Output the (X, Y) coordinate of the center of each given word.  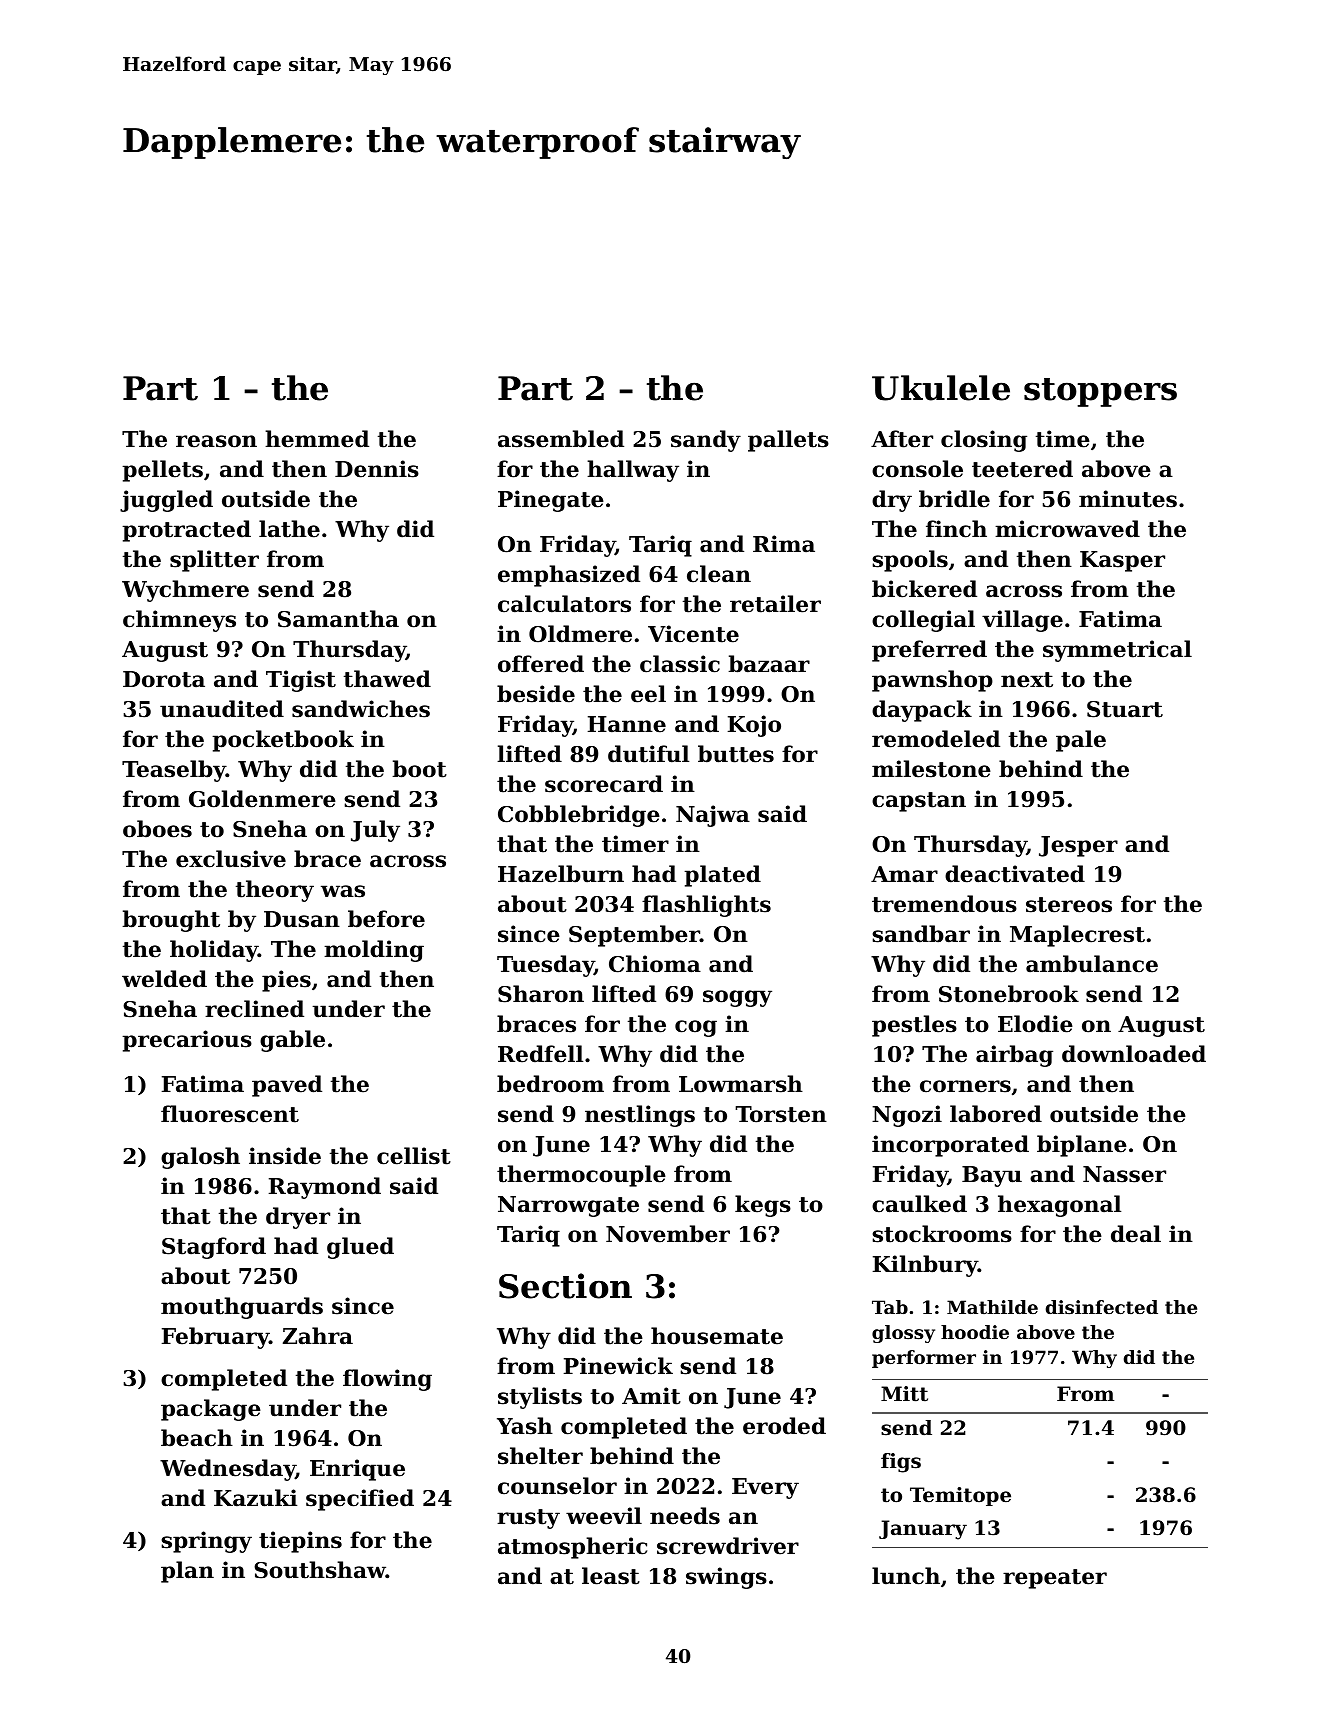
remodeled (936, 739)
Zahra (318, 1336)
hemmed (317, 439)
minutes (1128, 499)
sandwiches (361, 709)
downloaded (1134, 1054)
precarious (187, 1041)
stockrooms (942, 1234)
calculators (564, 604)
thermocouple (581, 1176)
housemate (717, 1336)
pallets (788, 441)
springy (206, 1542)
